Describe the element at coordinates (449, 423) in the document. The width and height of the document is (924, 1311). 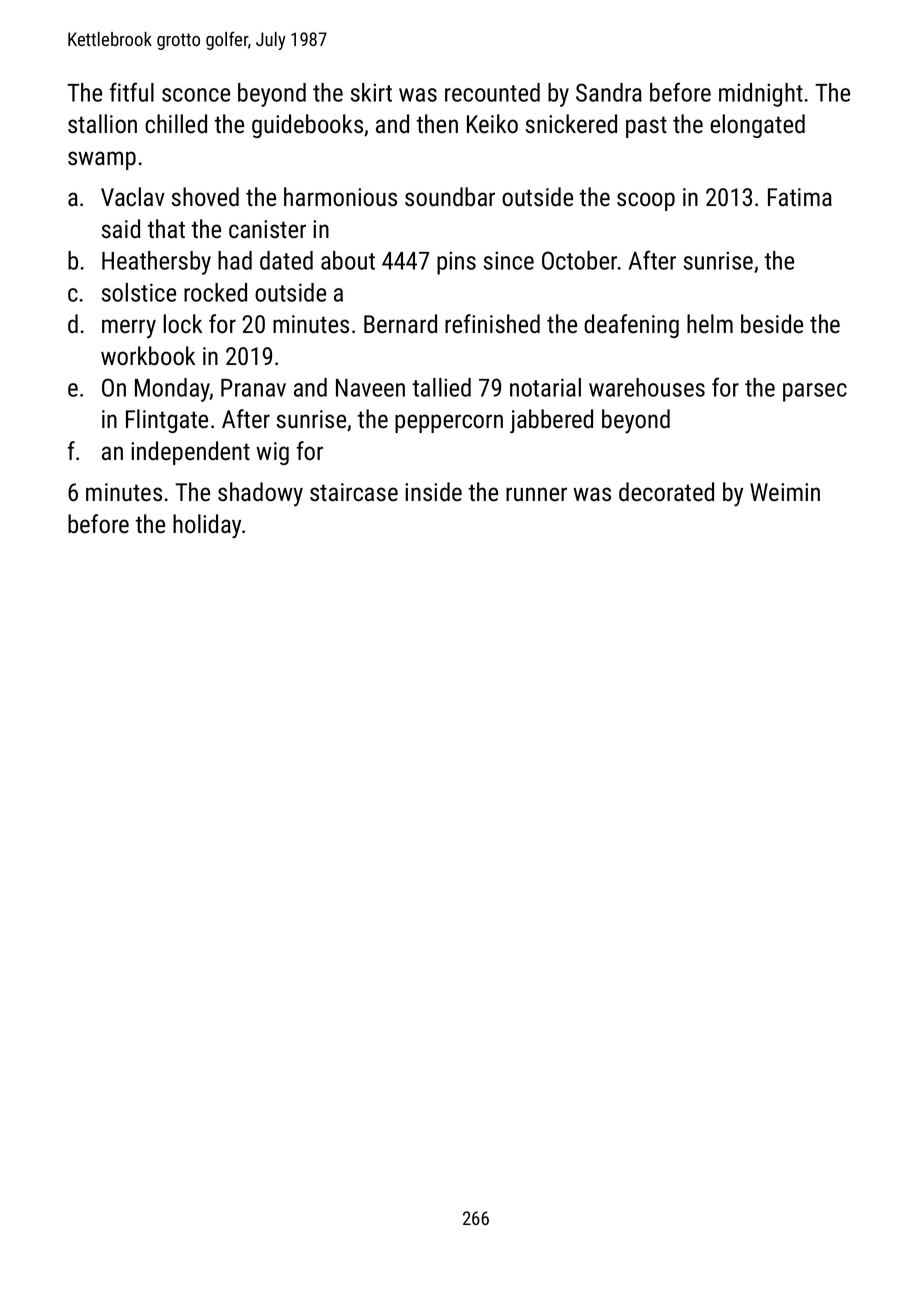
I see `peppercorn` at that location.
